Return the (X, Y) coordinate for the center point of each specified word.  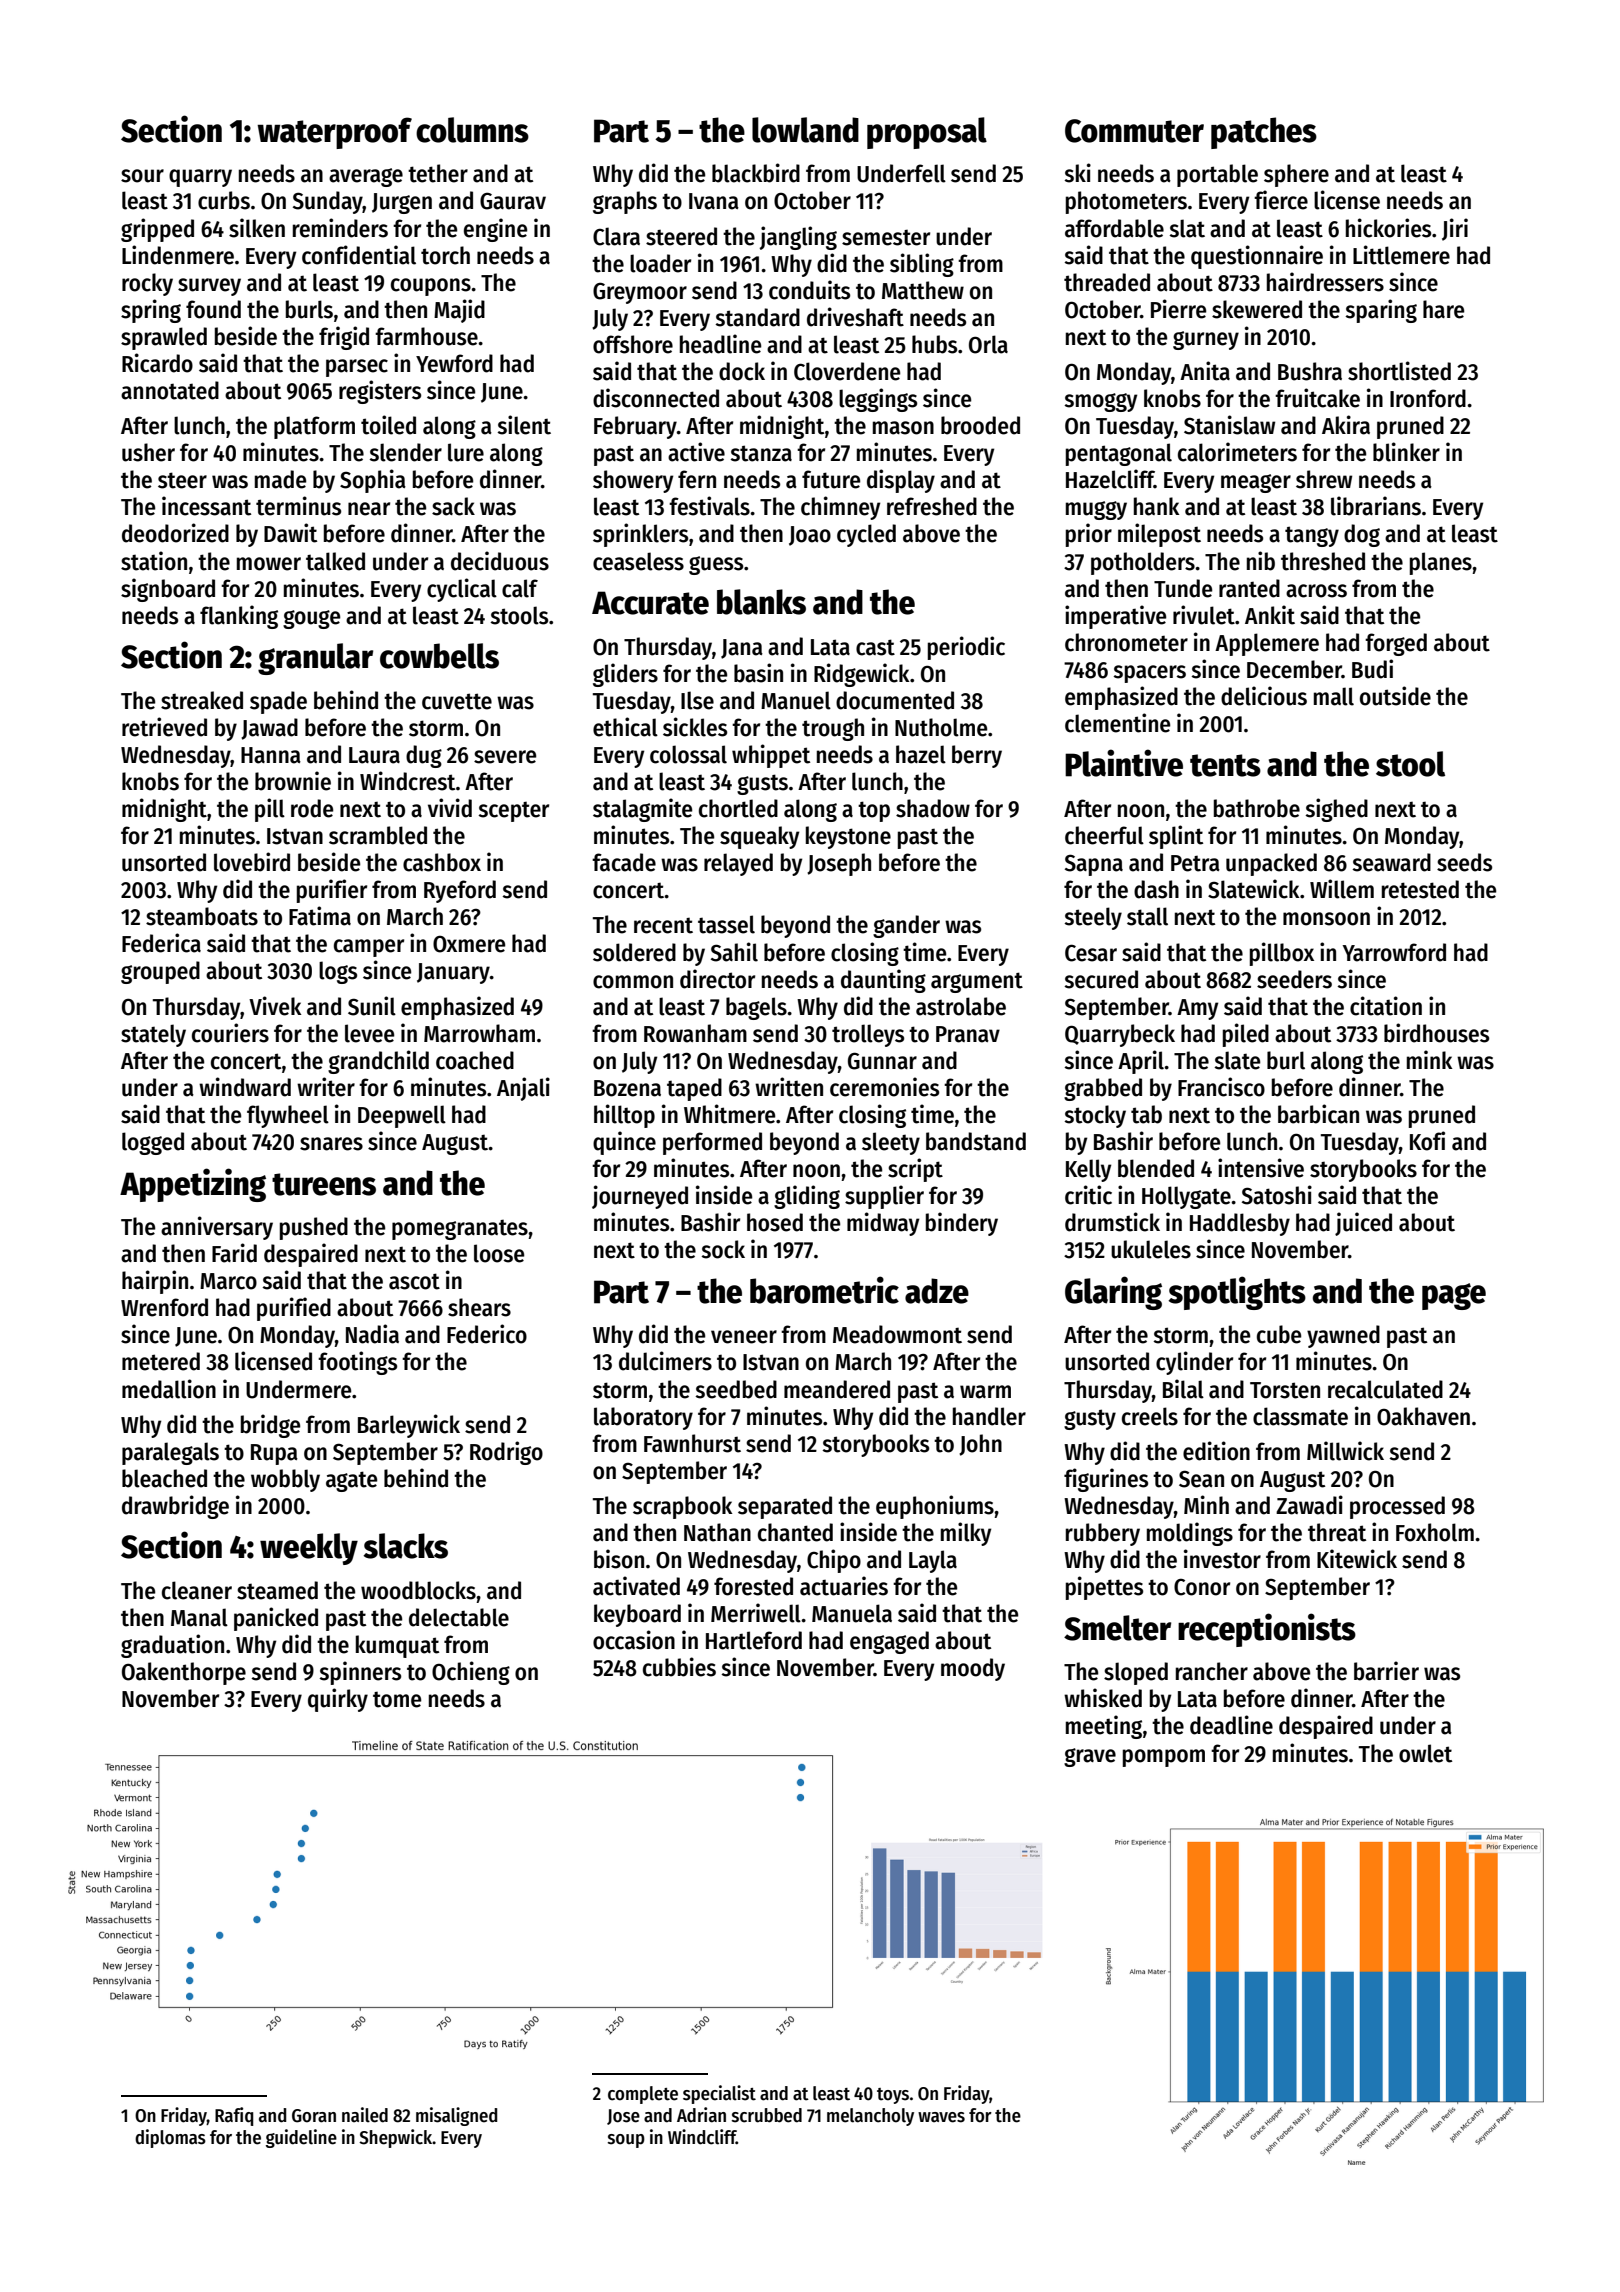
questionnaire (1257, 257)
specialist (719, 2094)
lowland (805, 130)
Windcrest (408, 781)
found (213, 309)
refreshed (932, 506)
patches (1264, 133)
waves (941, 2117)
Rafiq (234, 2116)
